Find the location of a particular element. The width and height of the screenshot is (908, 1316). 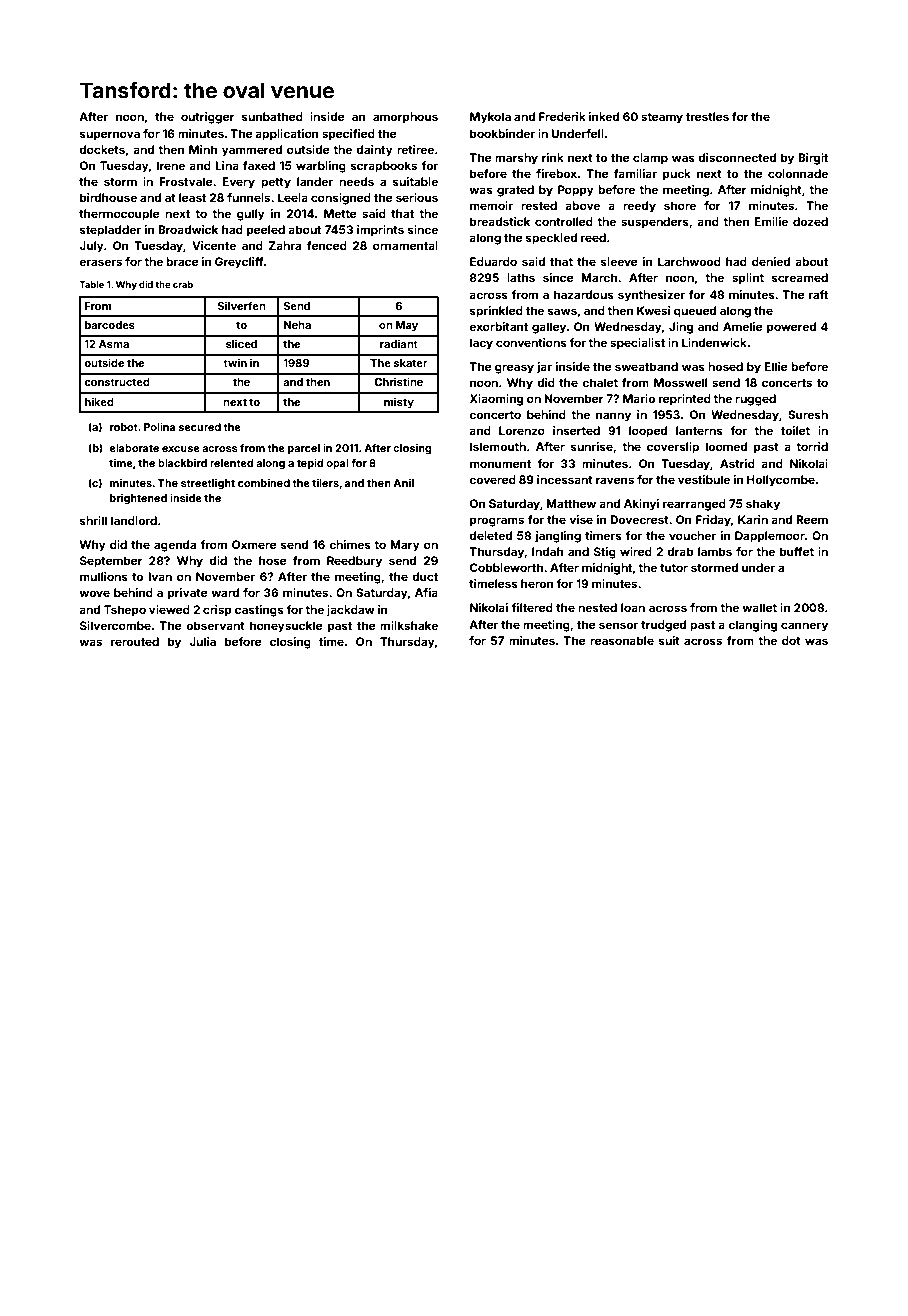

above is located at coordinates (582, 205).
